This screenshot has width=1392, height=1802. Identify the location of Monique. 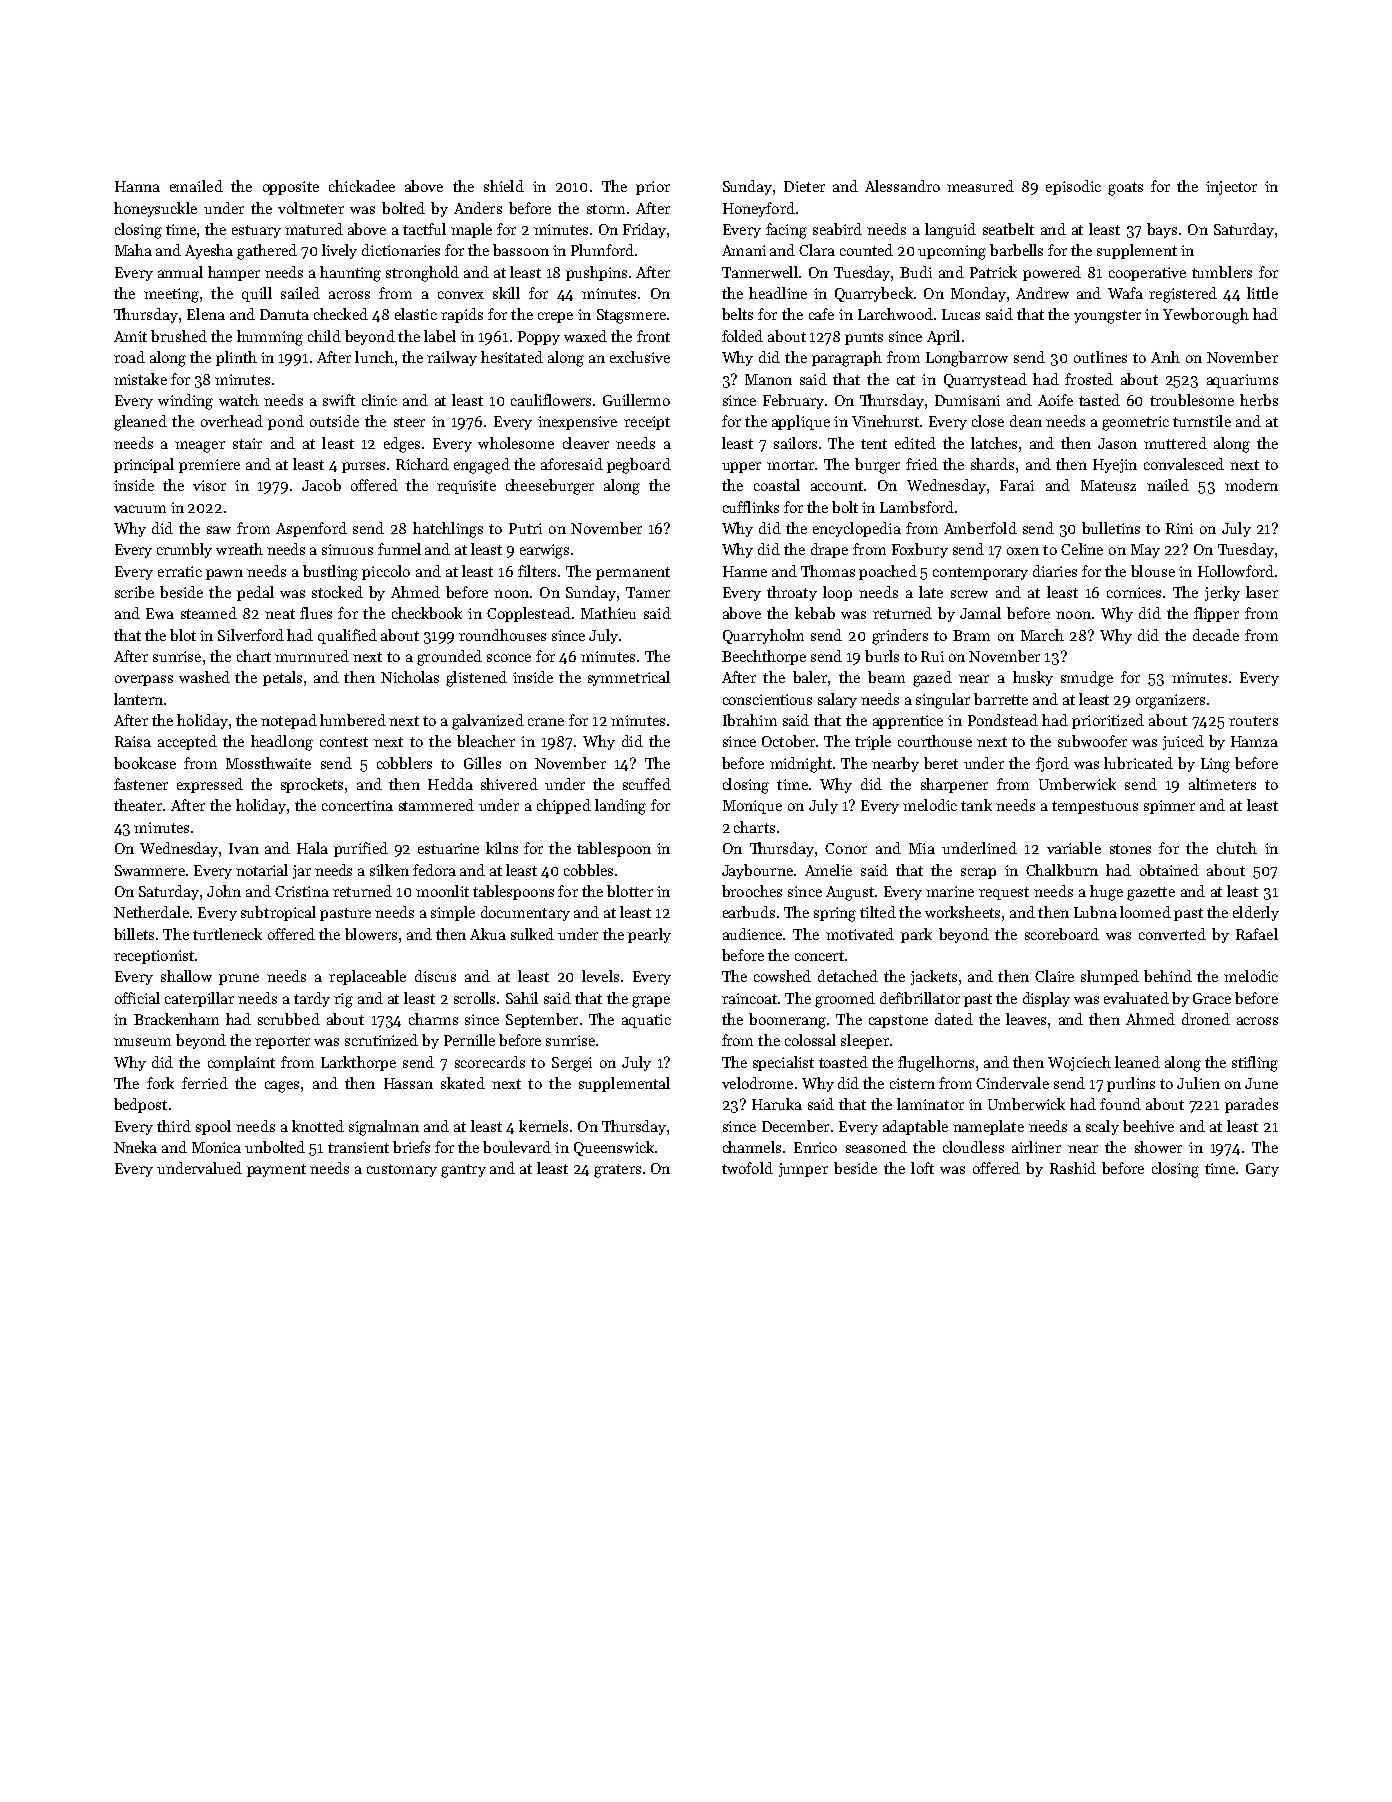
(752, 807).
